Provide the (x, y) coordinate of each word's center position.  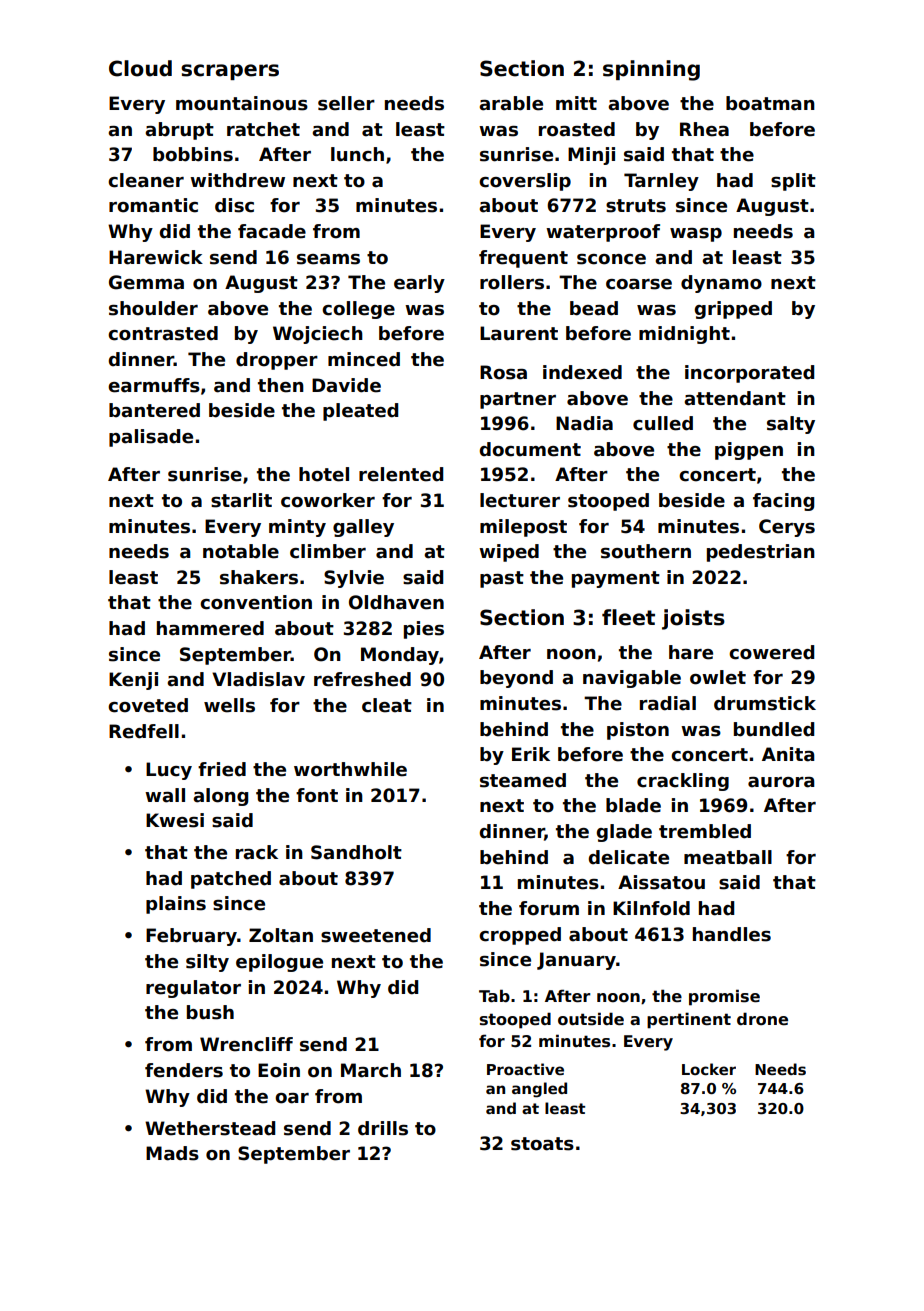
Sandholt (356, 852)
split (793, 182)
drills (383, 1128)
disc (234, 205)
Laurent (519, 333)
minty (297, 528)
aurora (781, 782)
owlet (718, 677)
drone (762, 1019)
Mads (172, 1153)
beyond (516, 679)
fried (222, 769)
